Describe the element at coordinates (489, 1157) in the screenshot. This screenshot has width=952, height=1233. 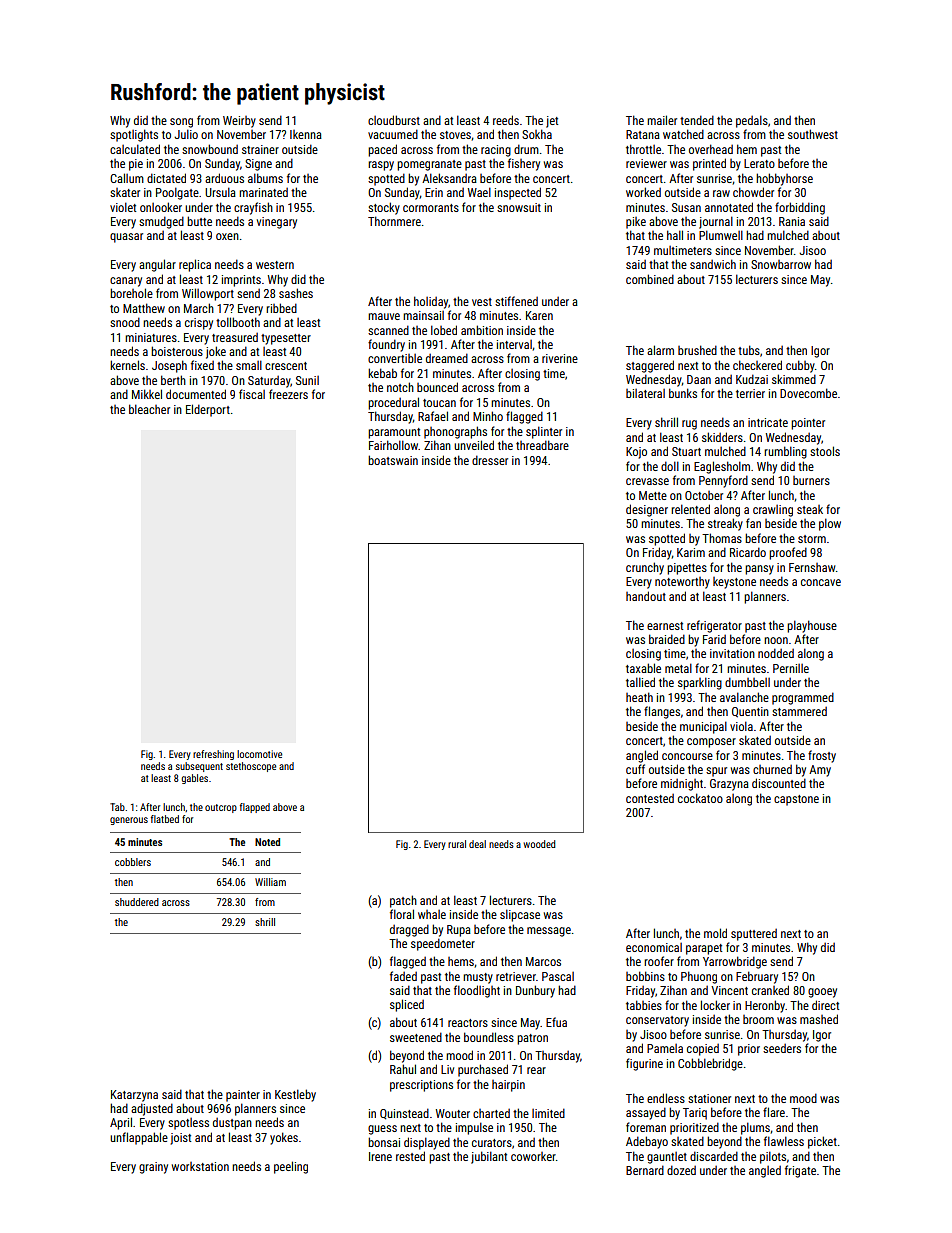
I see `jubilant` at that location.
